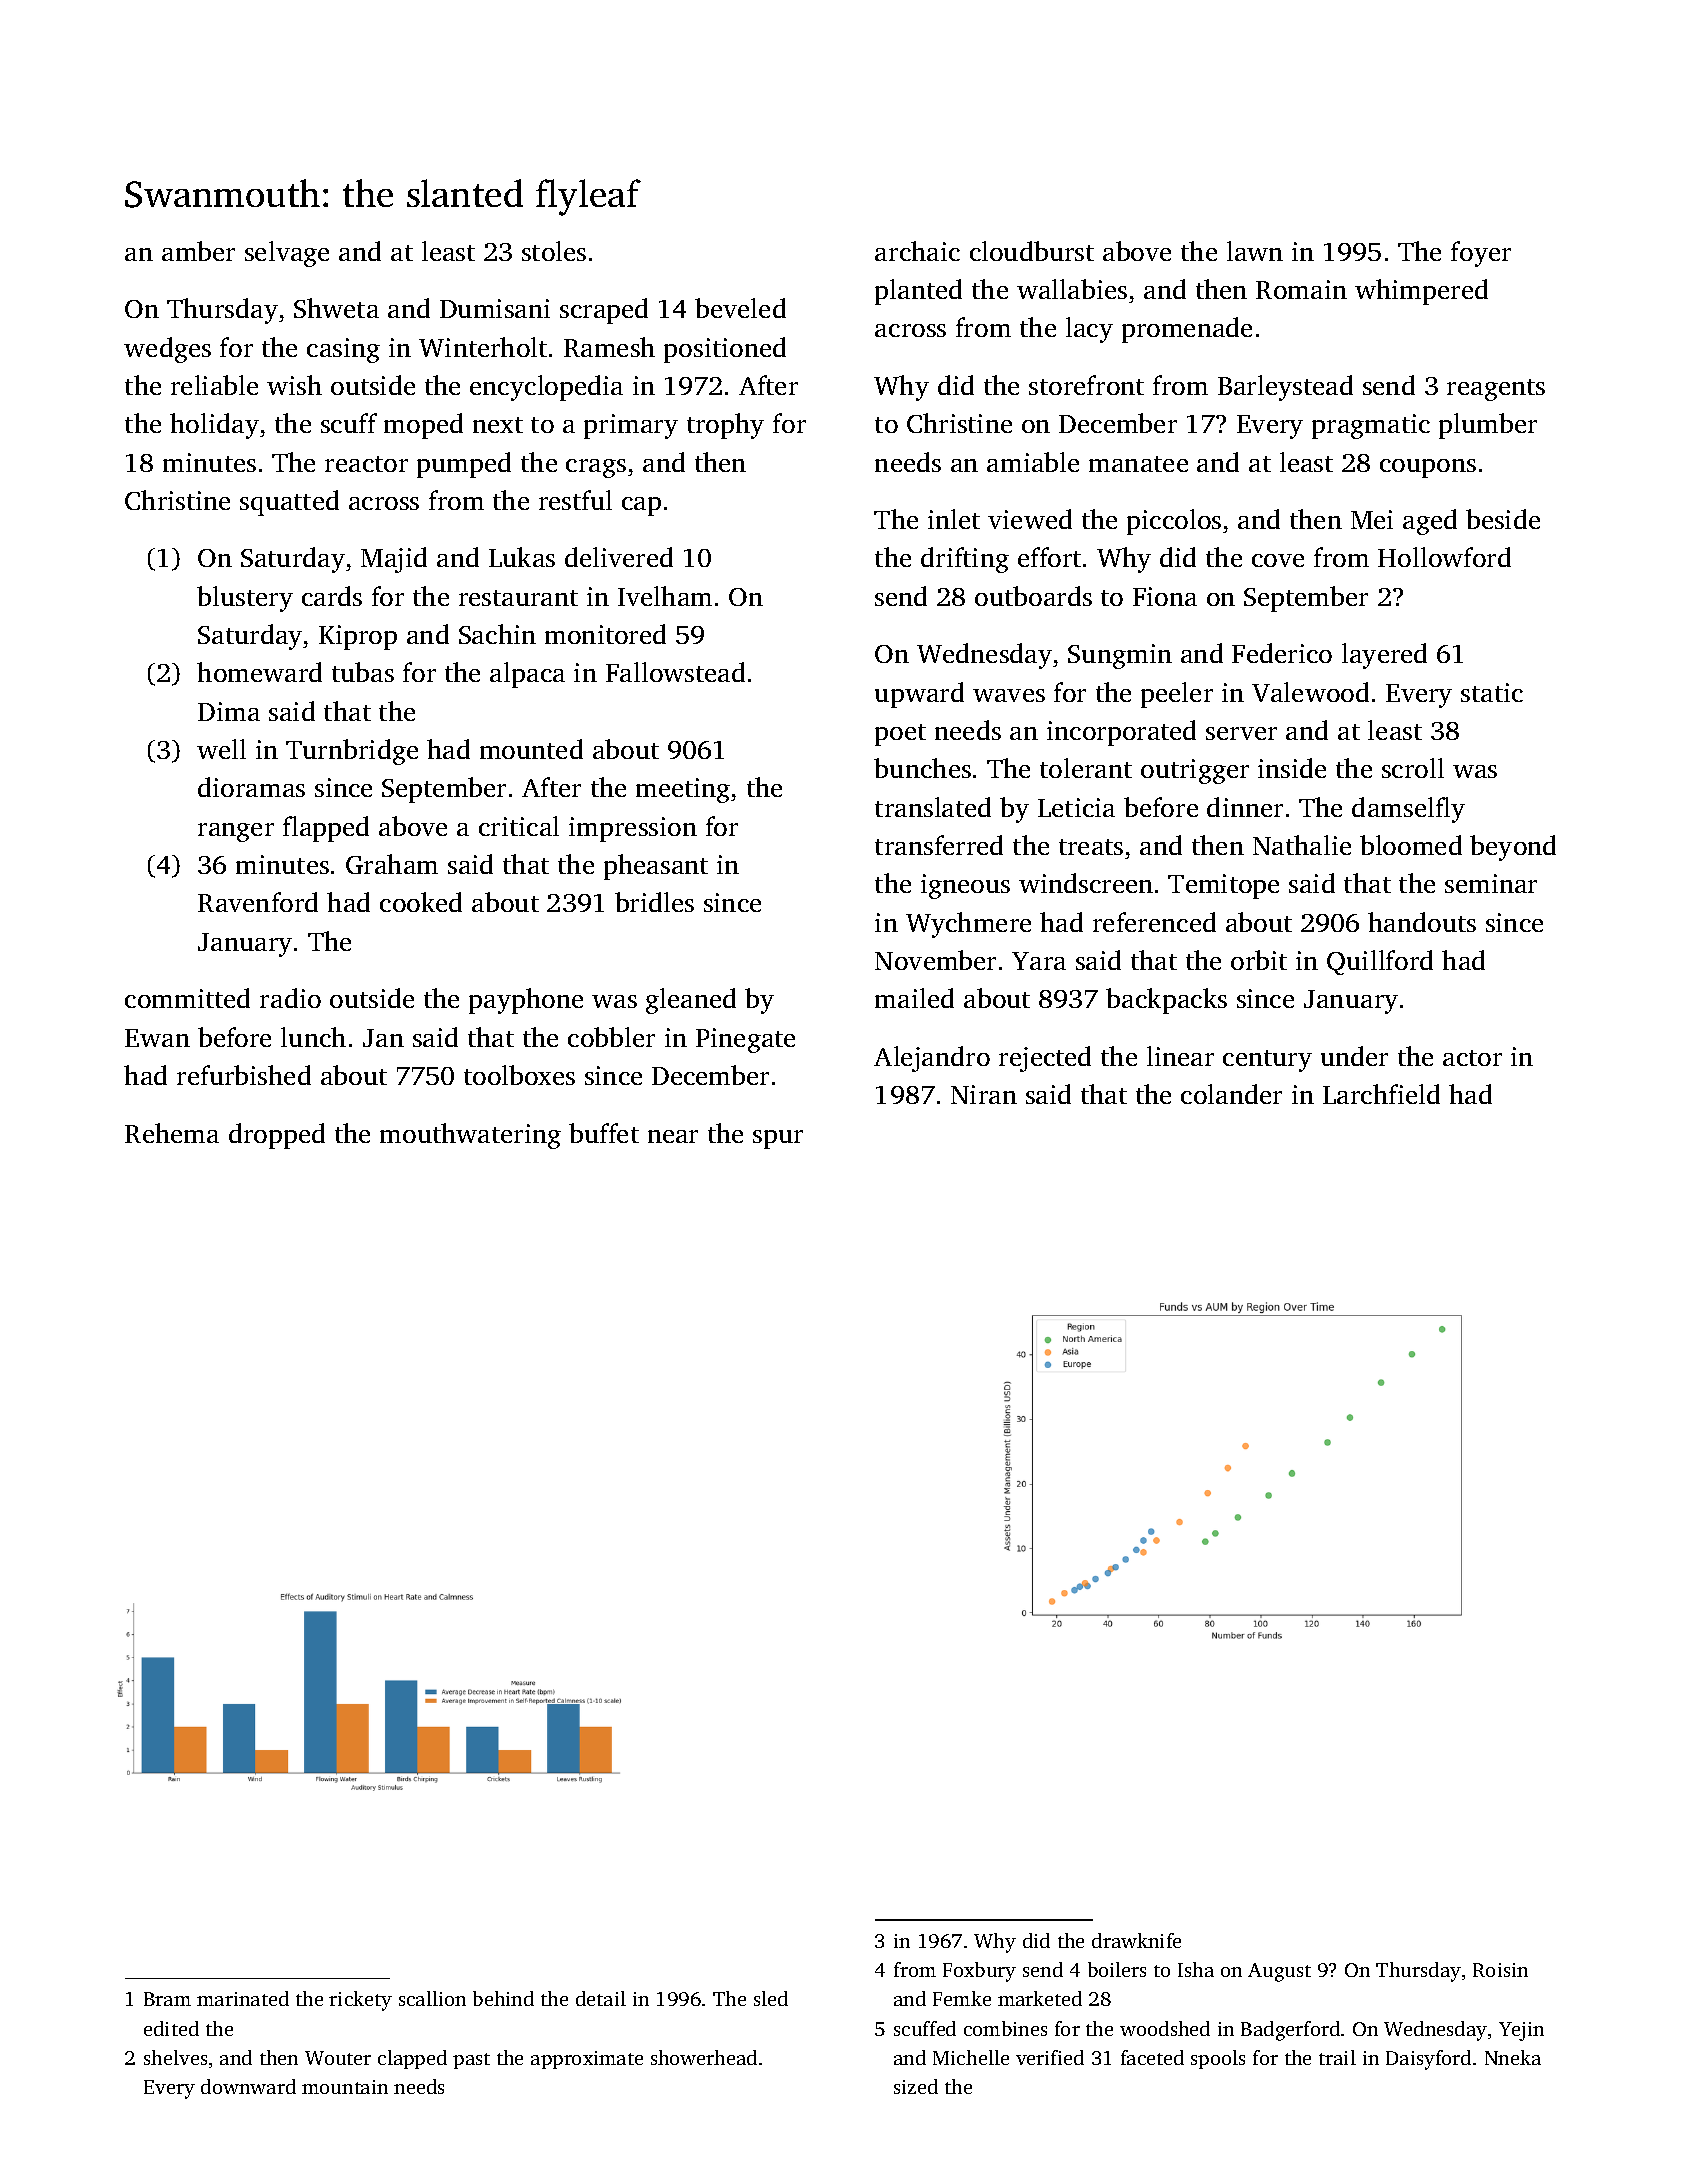  Describe the element at coordinates (778, 1139) in the image. I see `spur` at that location.
